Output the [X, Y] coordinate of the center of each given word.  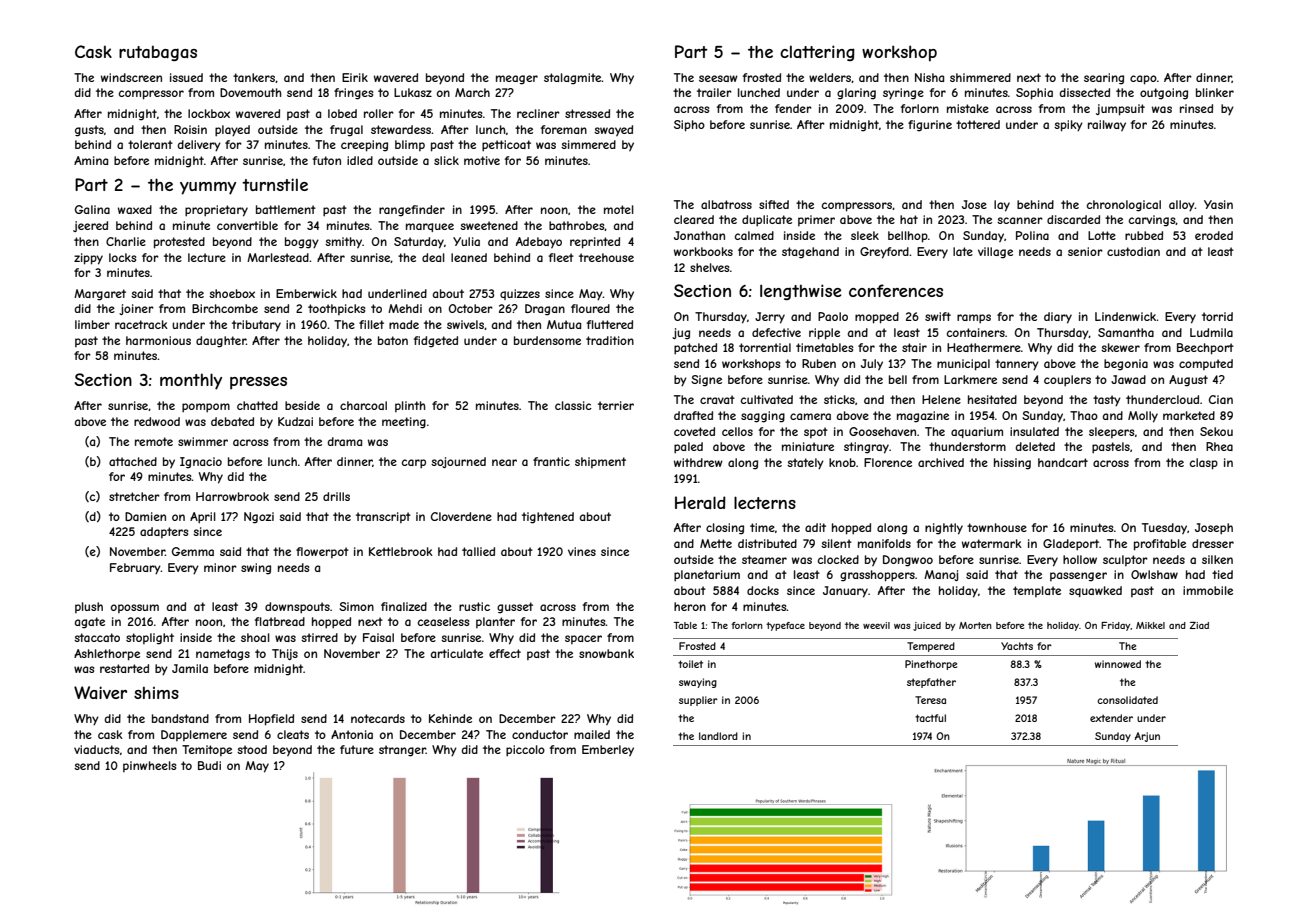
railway [1107, 125]
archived [941, 462]
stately [805, 464]
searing [1104, 79]
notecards [378, 718]
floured [590, 308]
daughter [221, 342]
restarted [124, 668]
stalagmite [573, 79]
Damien [145, 516]
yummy [208, 188]
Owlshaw [1154, 574]
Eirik [355, 77]
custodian [1133, 251]
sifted [774, 204]
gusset [515, 608]
